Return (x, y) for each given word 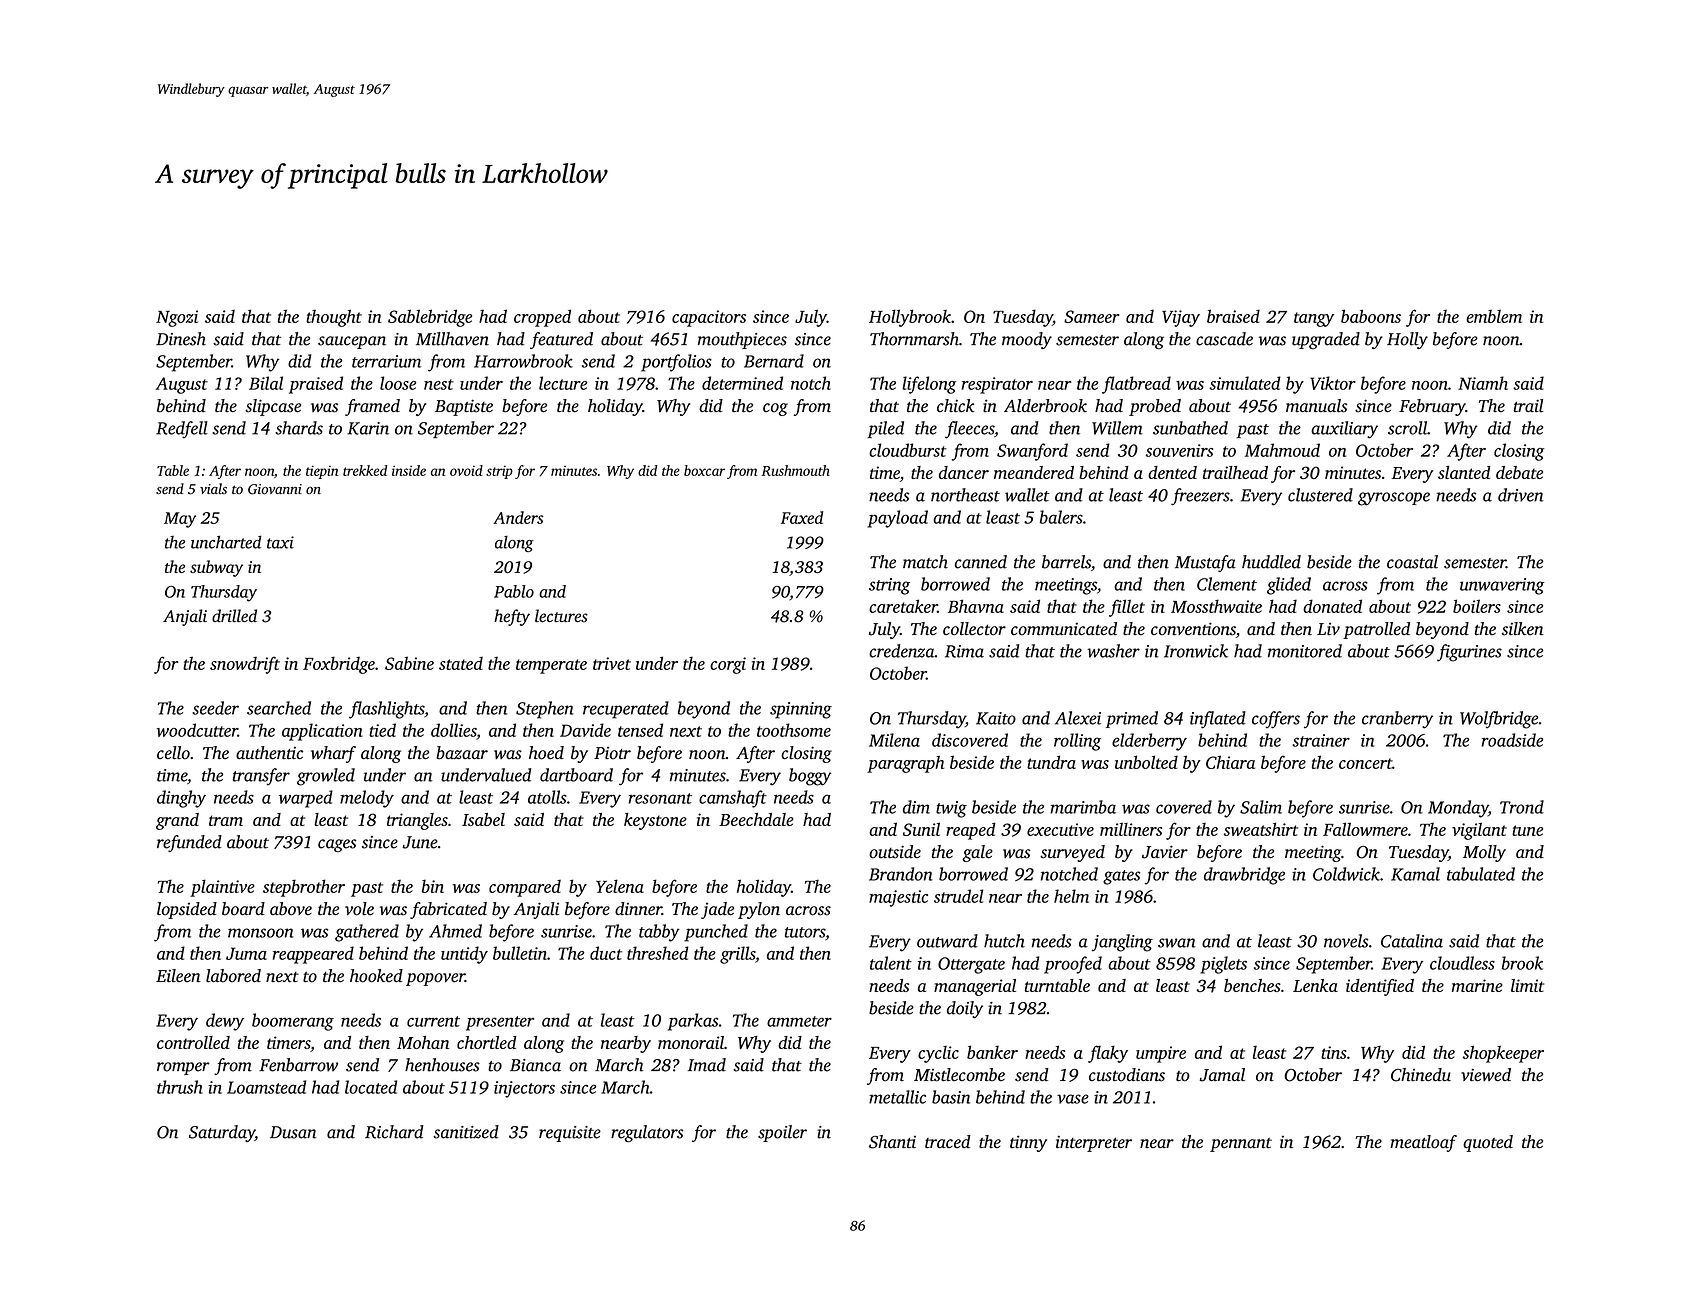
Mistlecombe (959, 1075)
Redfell (182, 430)
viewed (1486, 1075)
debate (1519, 472)
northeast (965, 495)
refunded (189, 843)
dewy (225, 1022)
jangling (1122, 943)
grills (737, 955)
